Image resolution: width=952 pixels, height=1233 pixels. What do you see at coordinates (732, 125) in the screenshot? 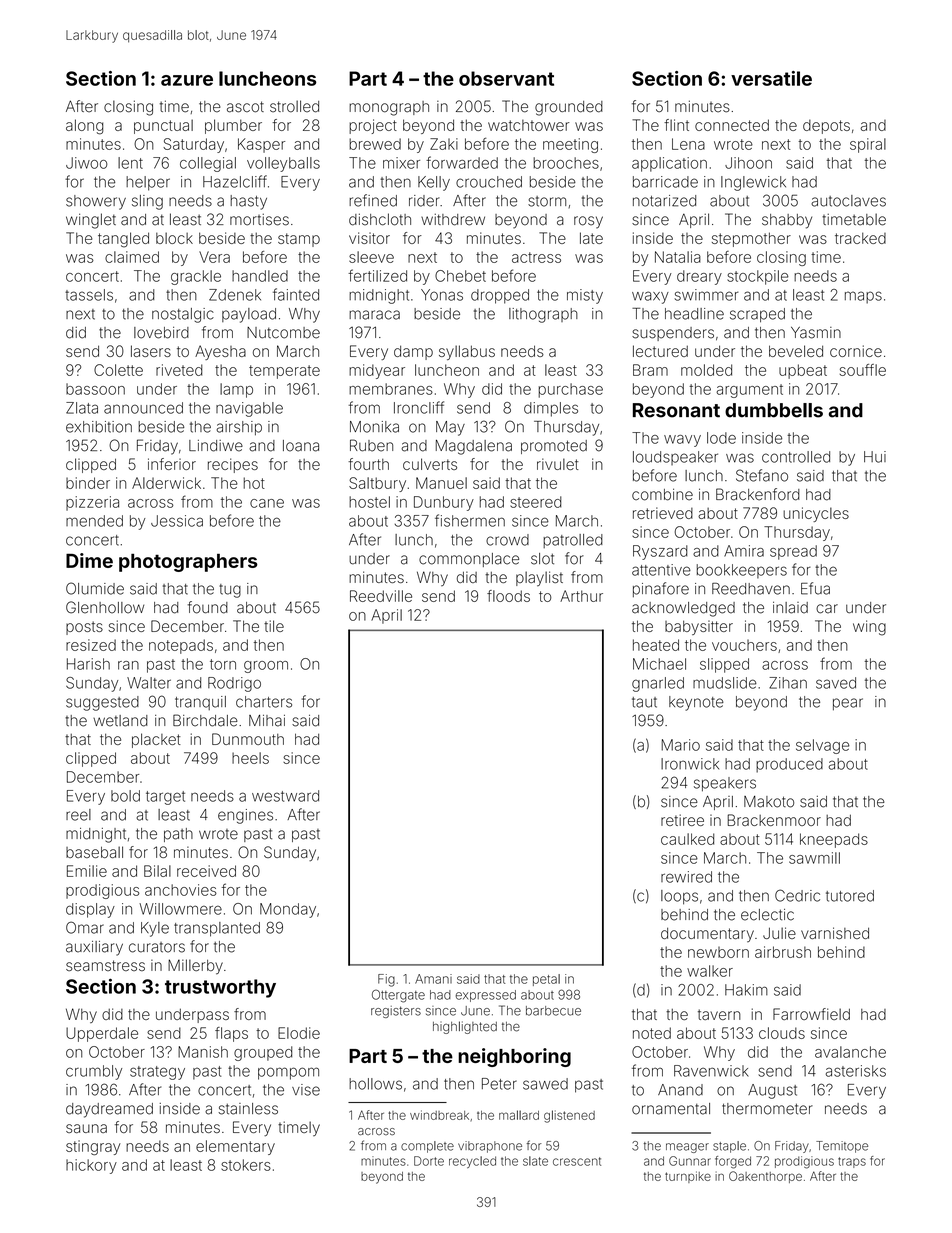
I see `connected` at bounding box center [732, 125].
